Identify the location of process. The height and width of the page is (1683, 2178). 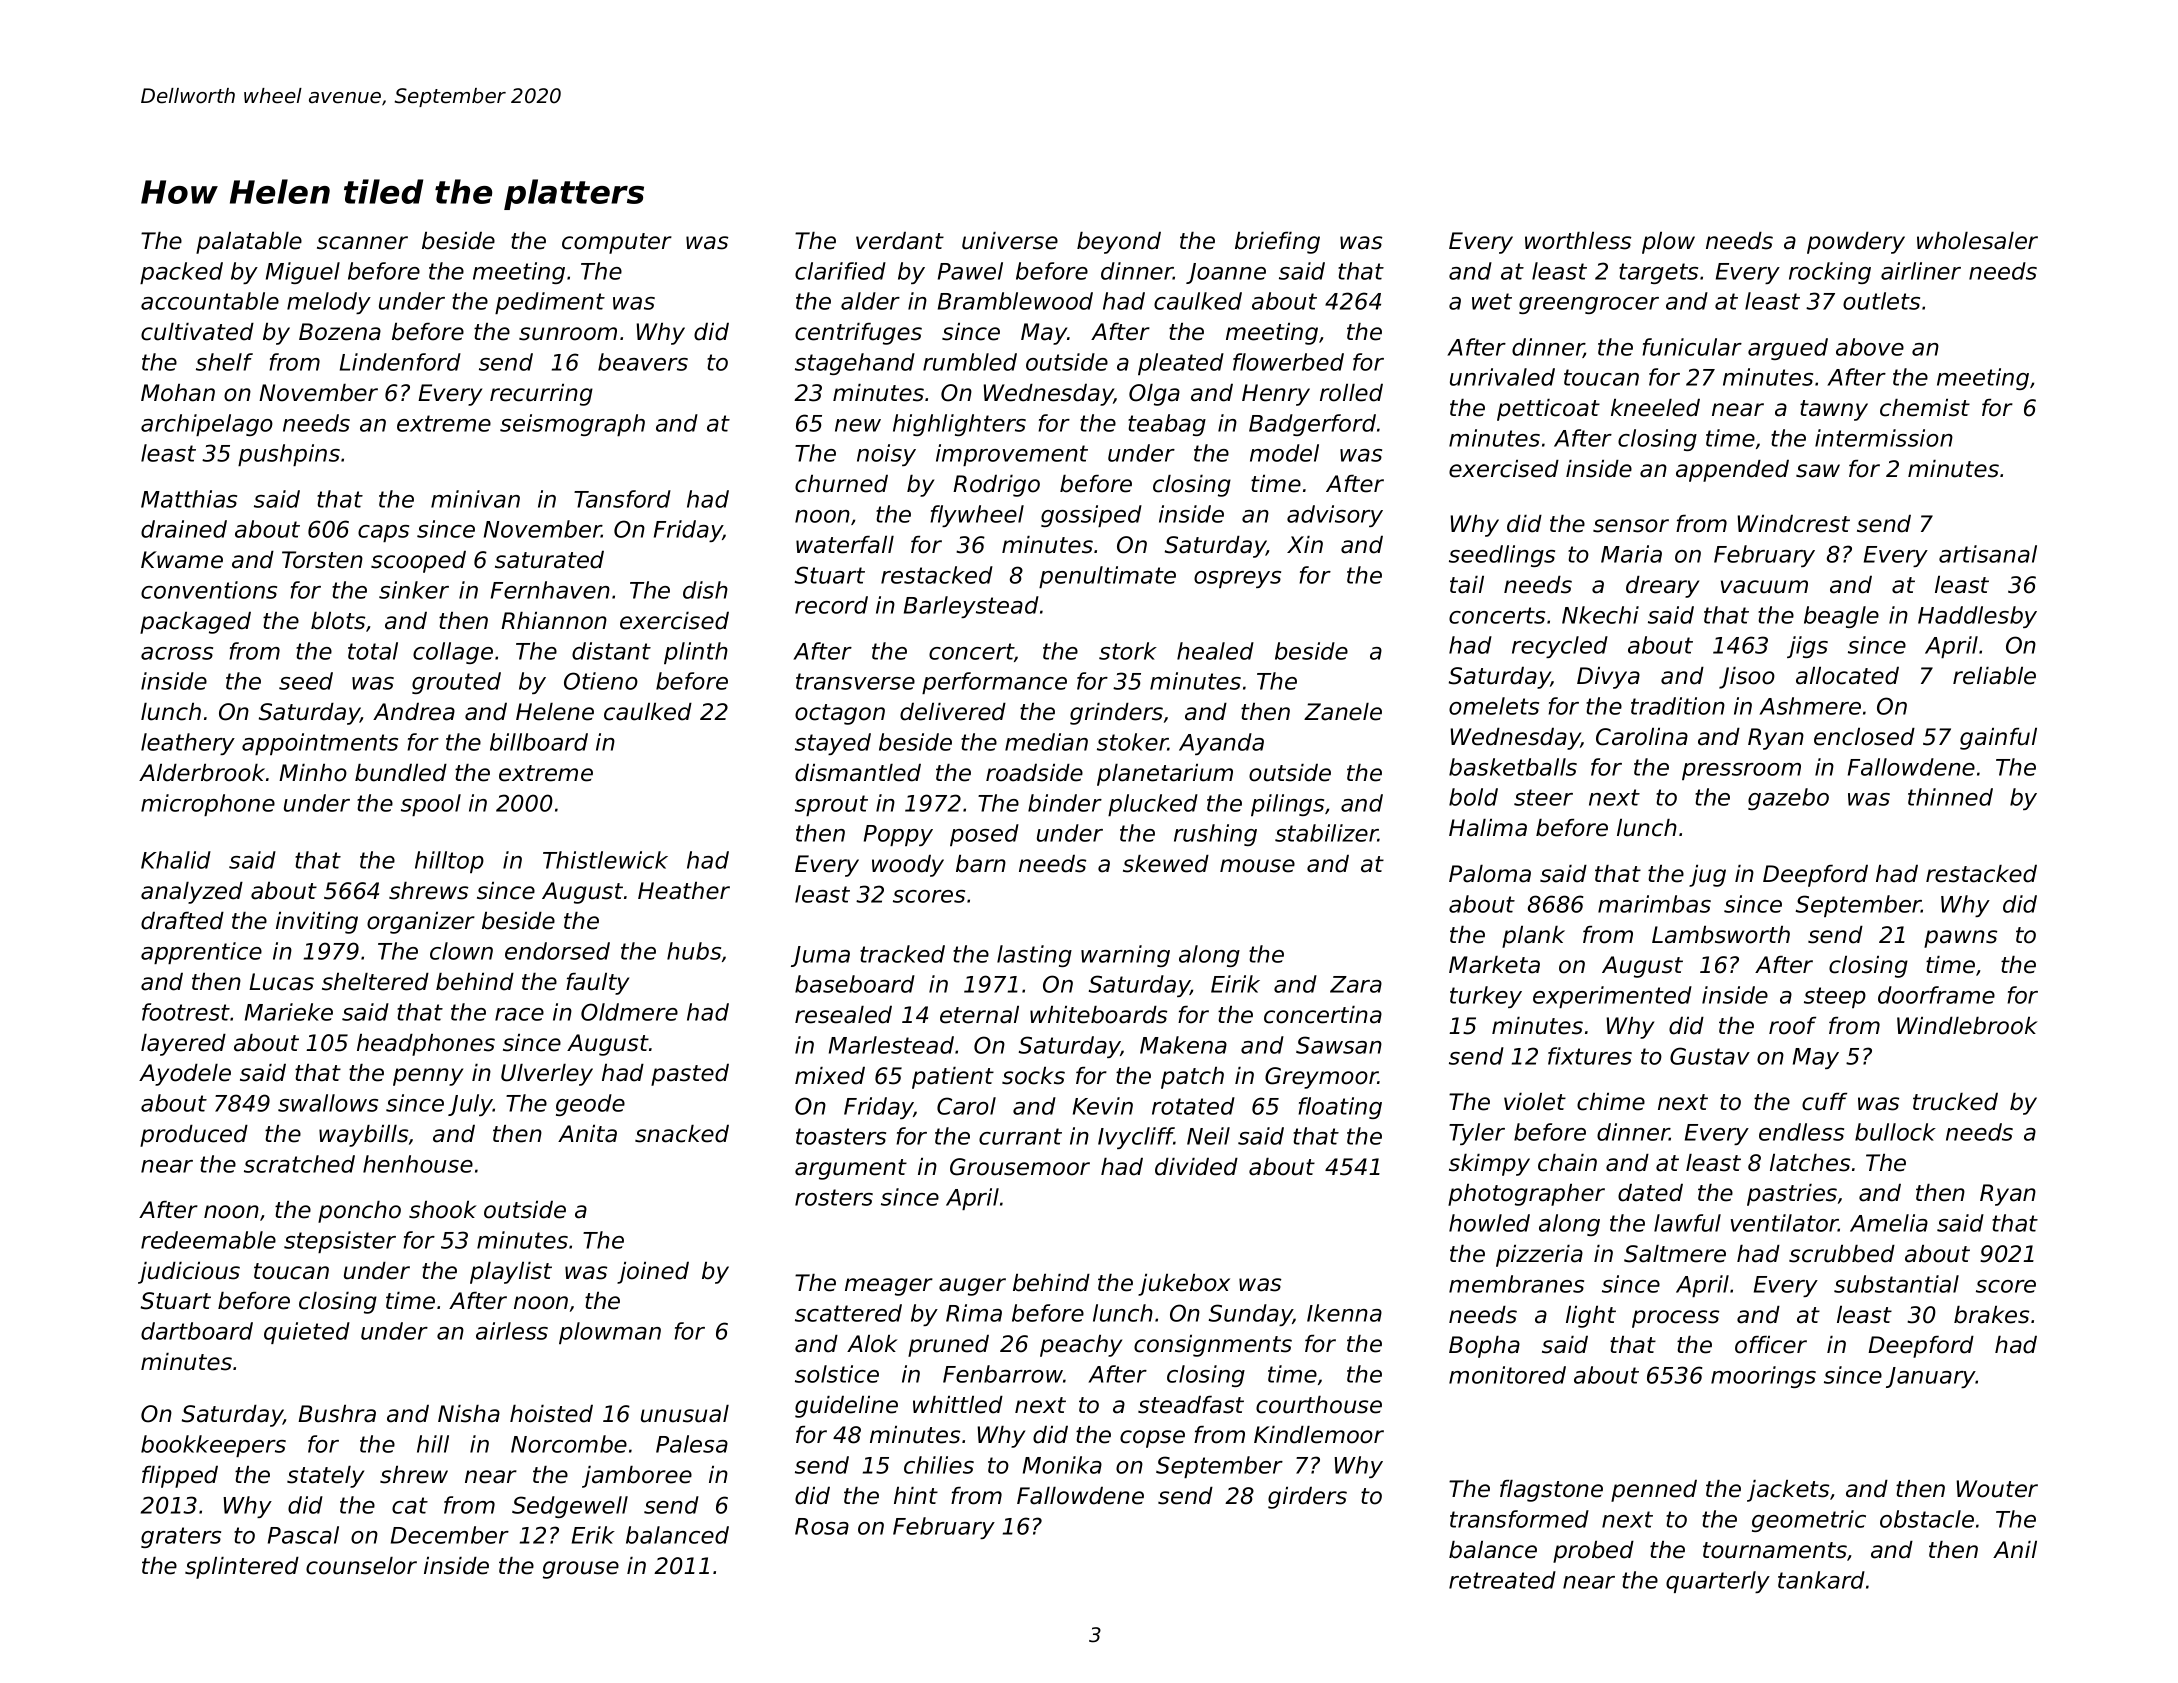
(1675, 1319).
